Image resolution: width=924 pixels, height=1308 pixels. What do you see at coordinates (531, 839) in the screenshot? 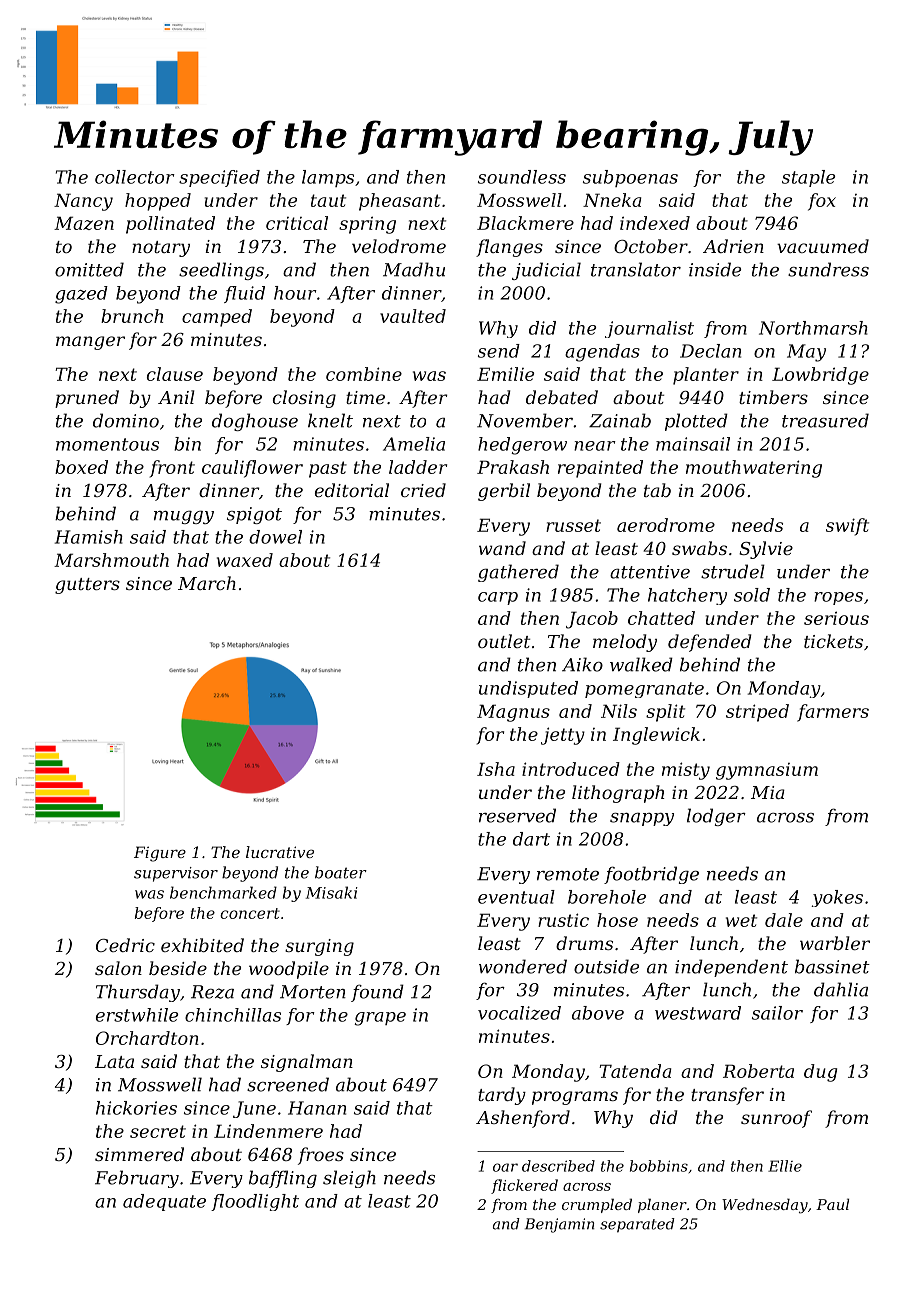
I see `dart` at bounding box center [531, 839].
